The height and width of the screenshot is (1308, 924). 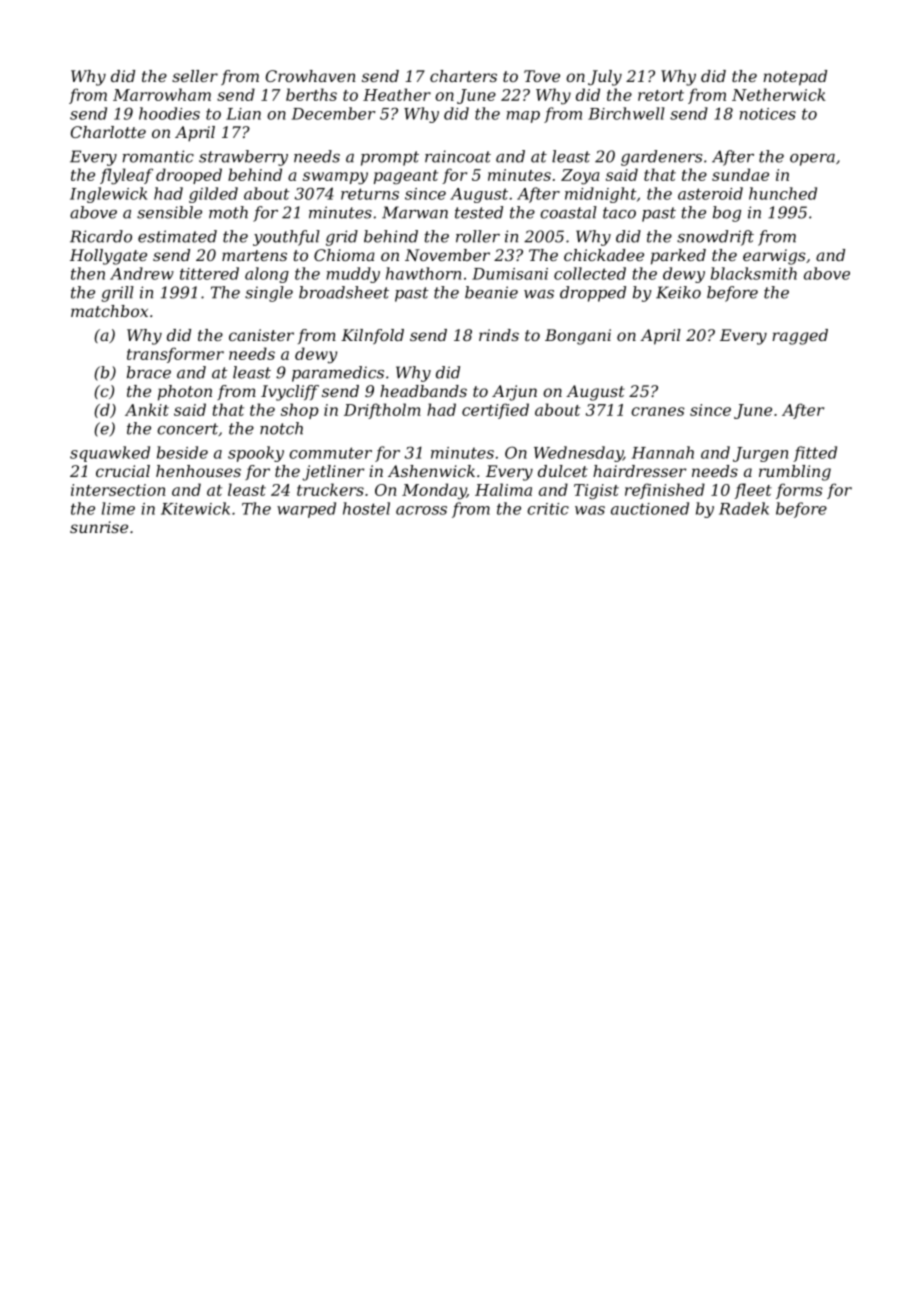 What do you see at coordinates (605, 78) in the screenshot?
I see `July` at bounding box center [605, 78].
